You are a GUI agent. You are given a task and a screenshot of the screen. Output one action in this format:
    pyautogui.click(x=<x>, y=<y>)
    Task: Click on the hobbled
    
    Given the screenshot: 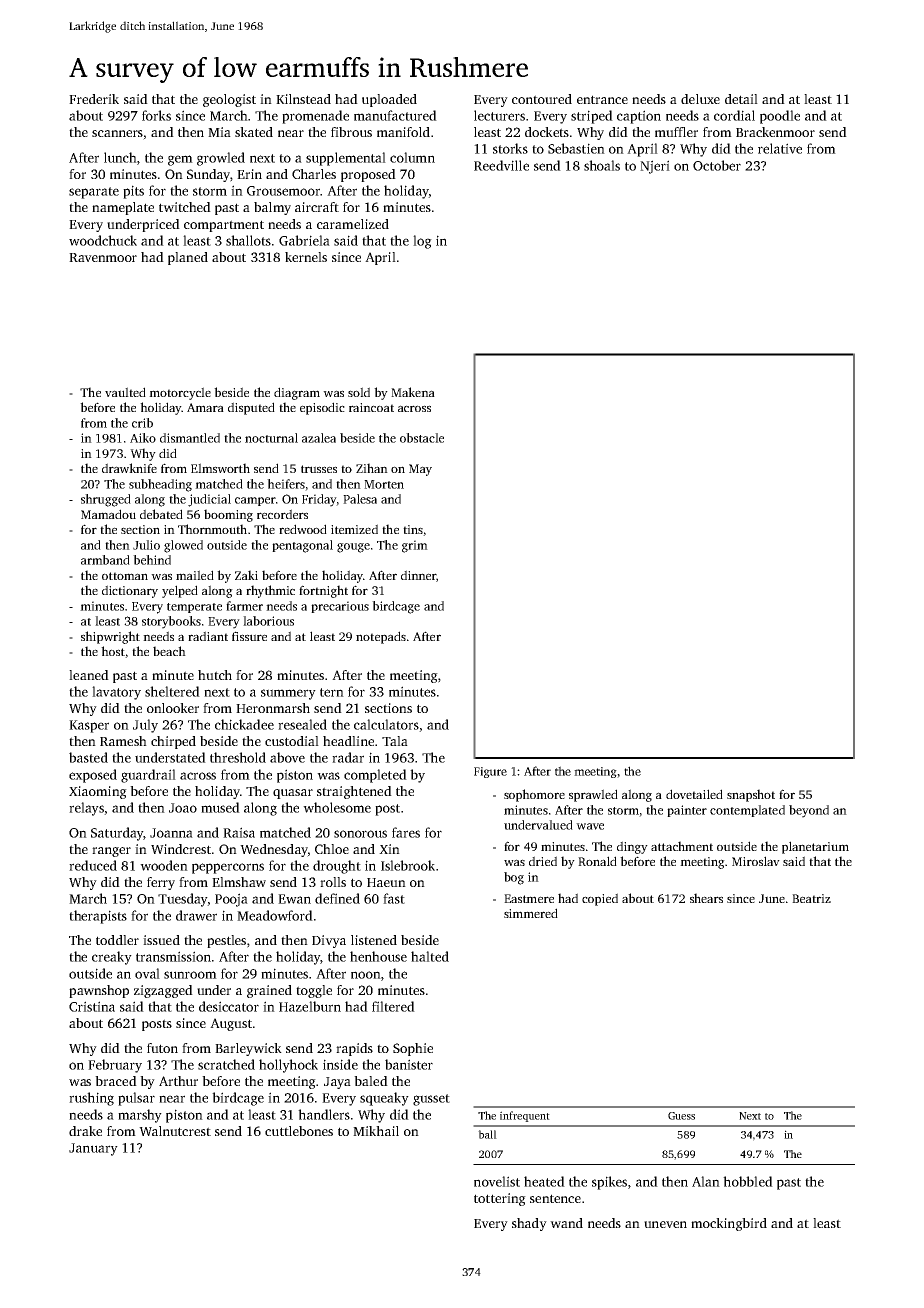 What is the action you would take?
    pyautogui.click(x=748, y=1181)
